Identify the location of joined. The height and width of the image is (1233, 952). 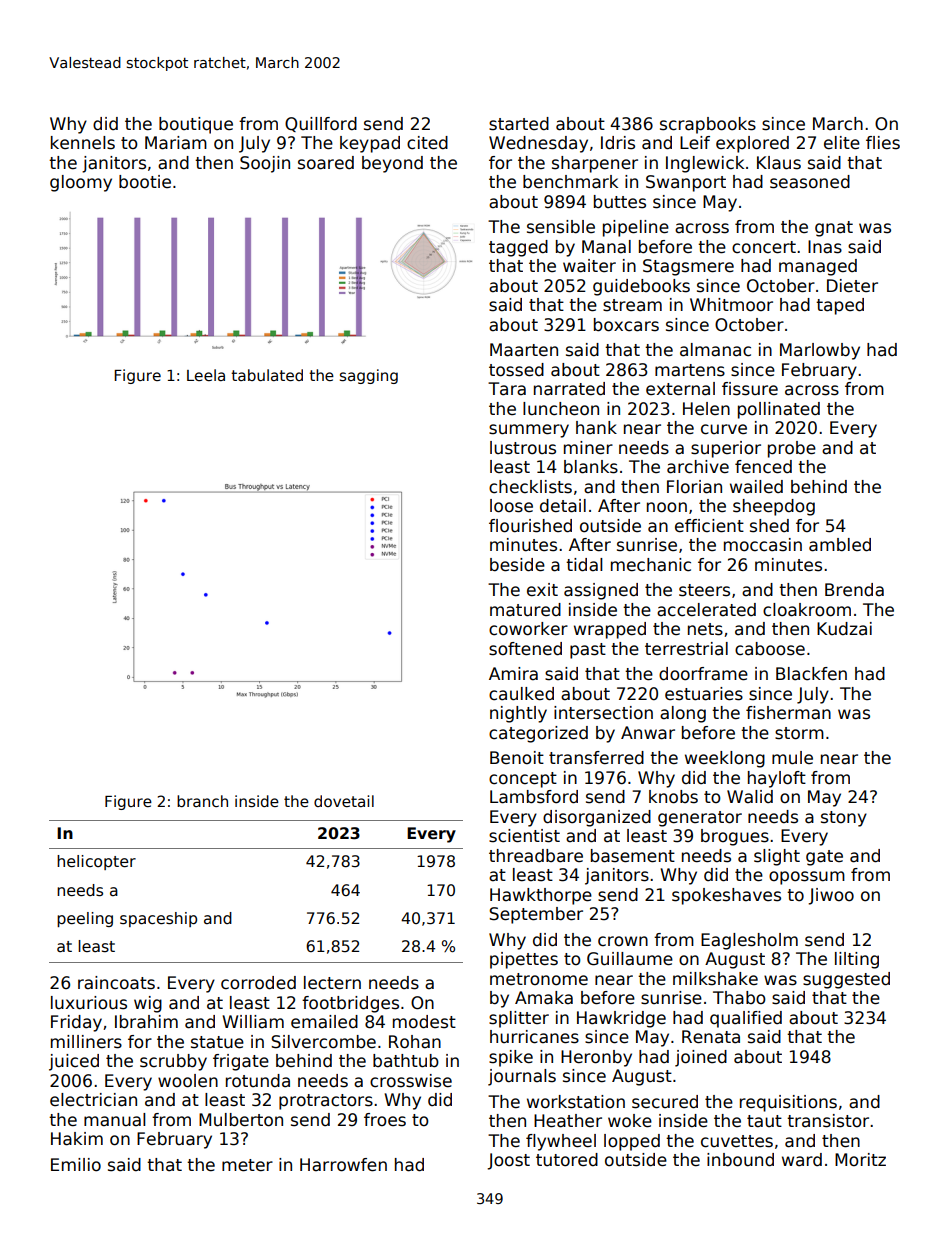
(701, 1058).
